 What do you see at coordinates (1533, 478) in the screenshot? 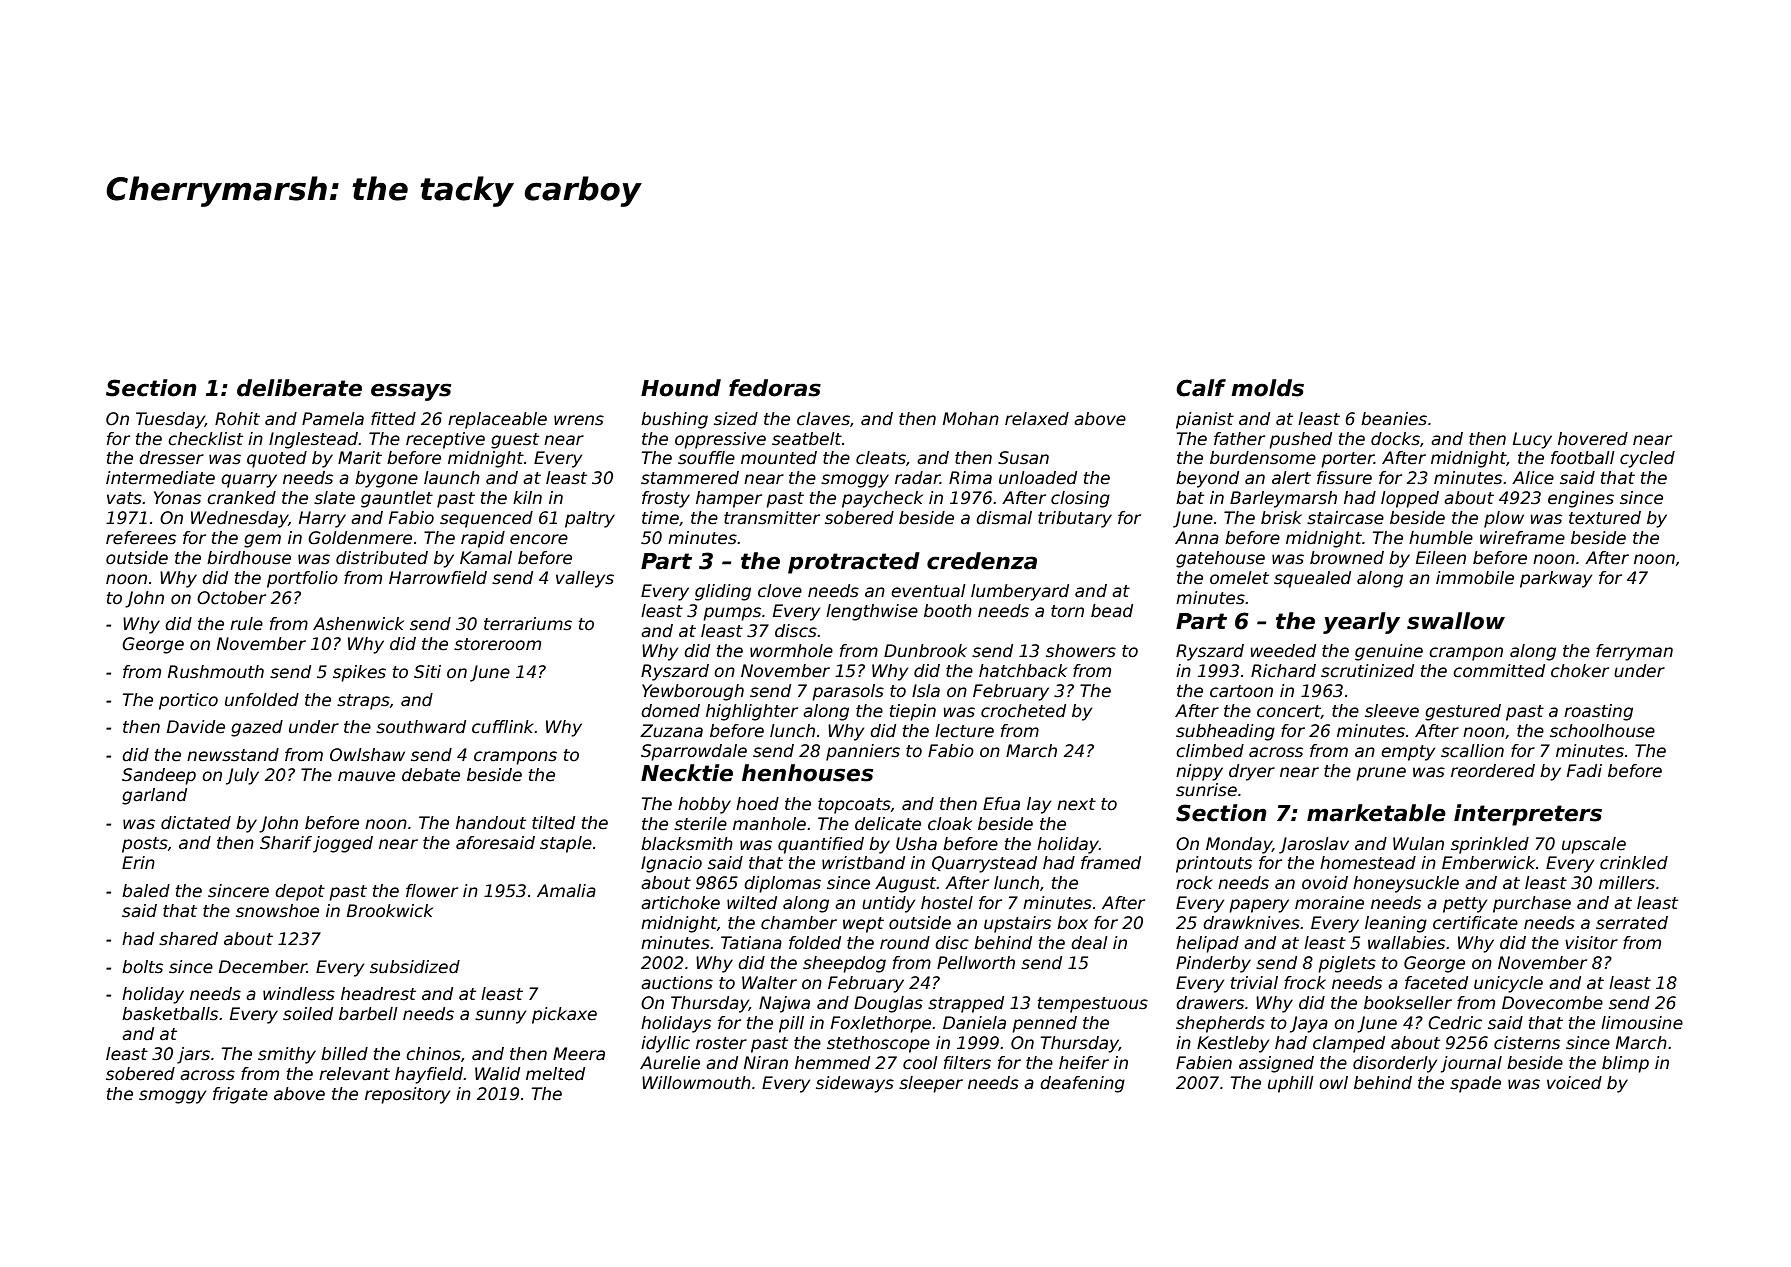
I see `Alice` at bounding box center [1533, 478].
